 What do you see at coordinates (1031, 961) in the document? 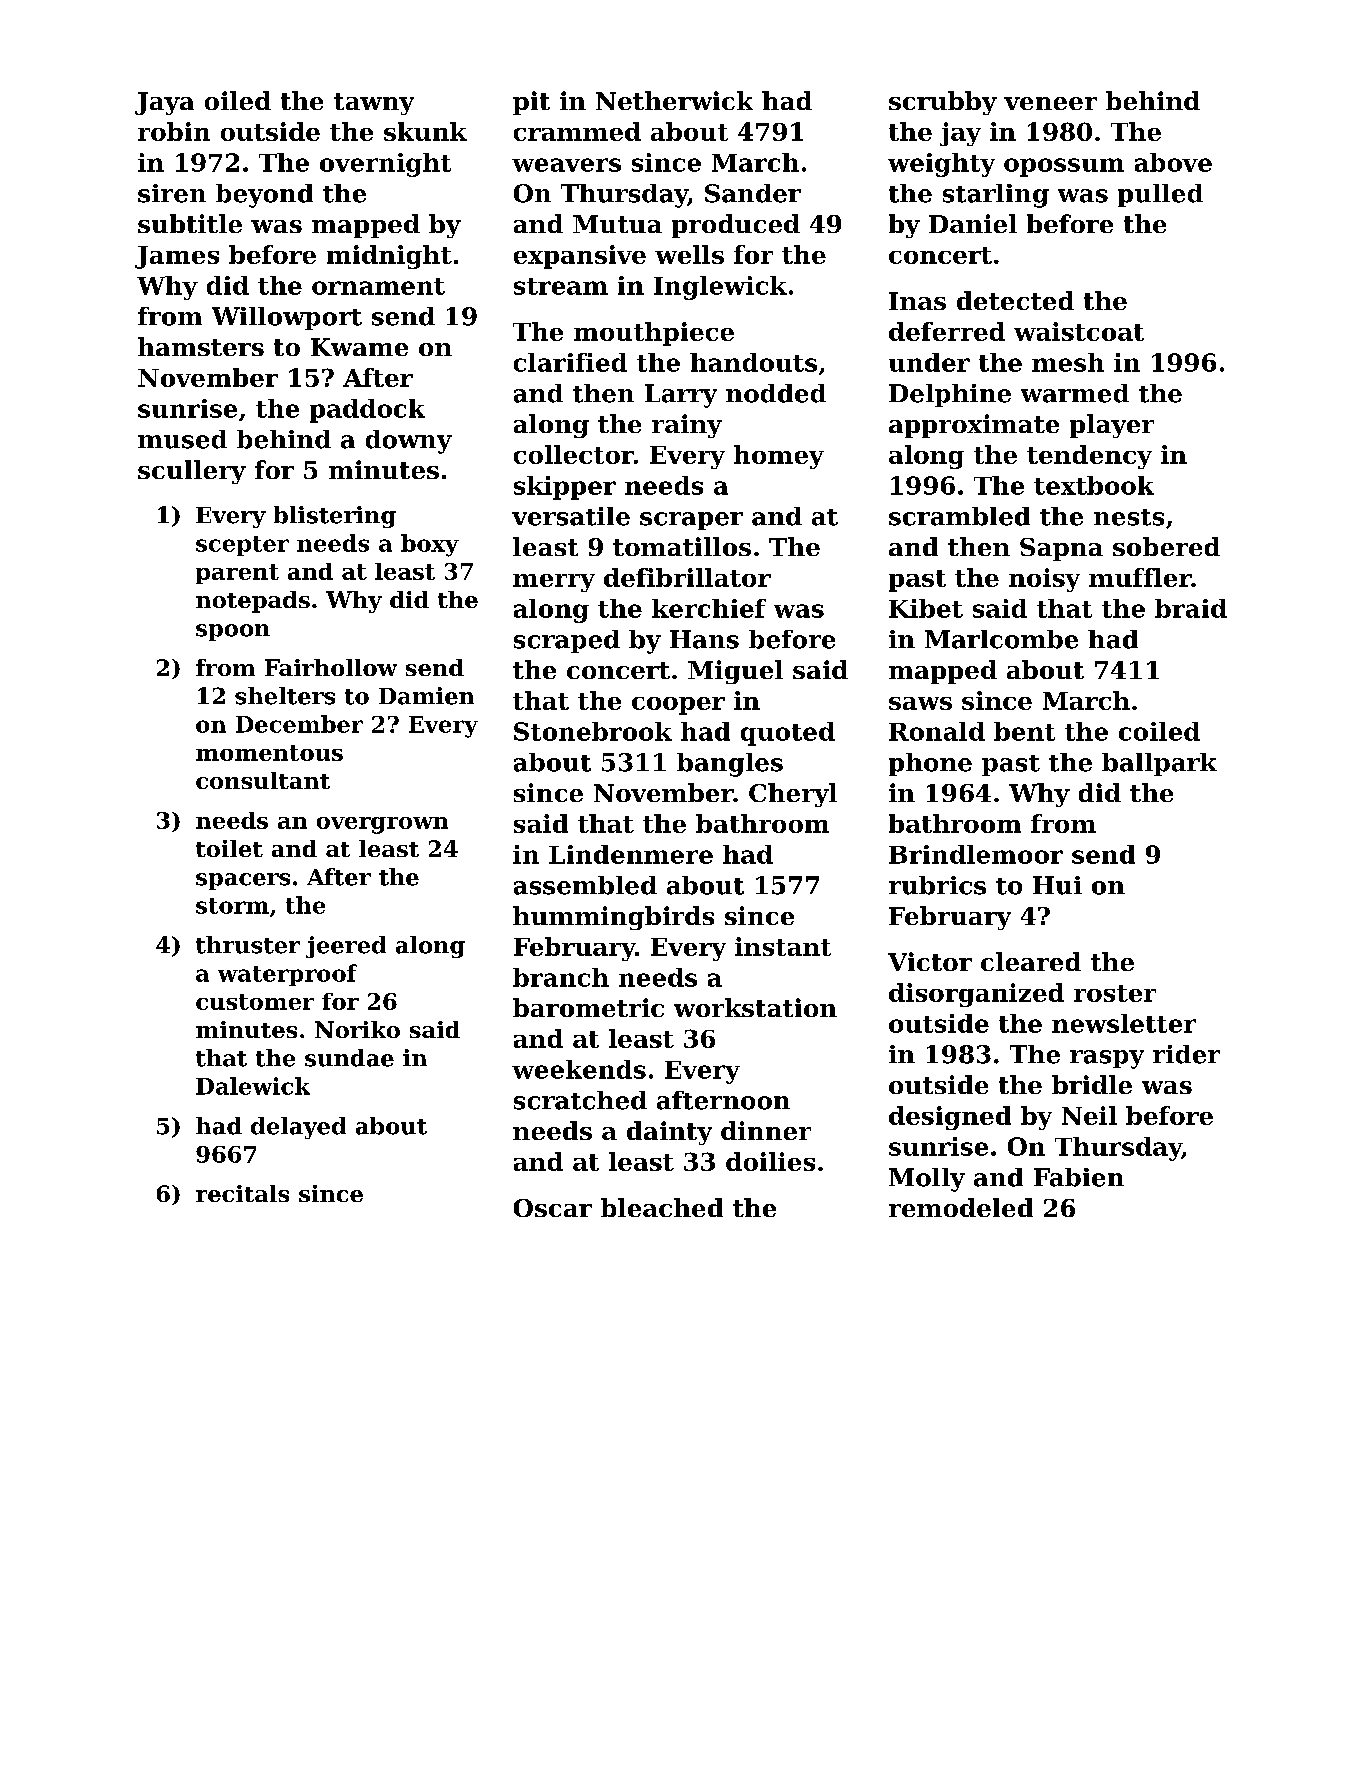
I see `cleared` at bounding box center [1031, 961].
